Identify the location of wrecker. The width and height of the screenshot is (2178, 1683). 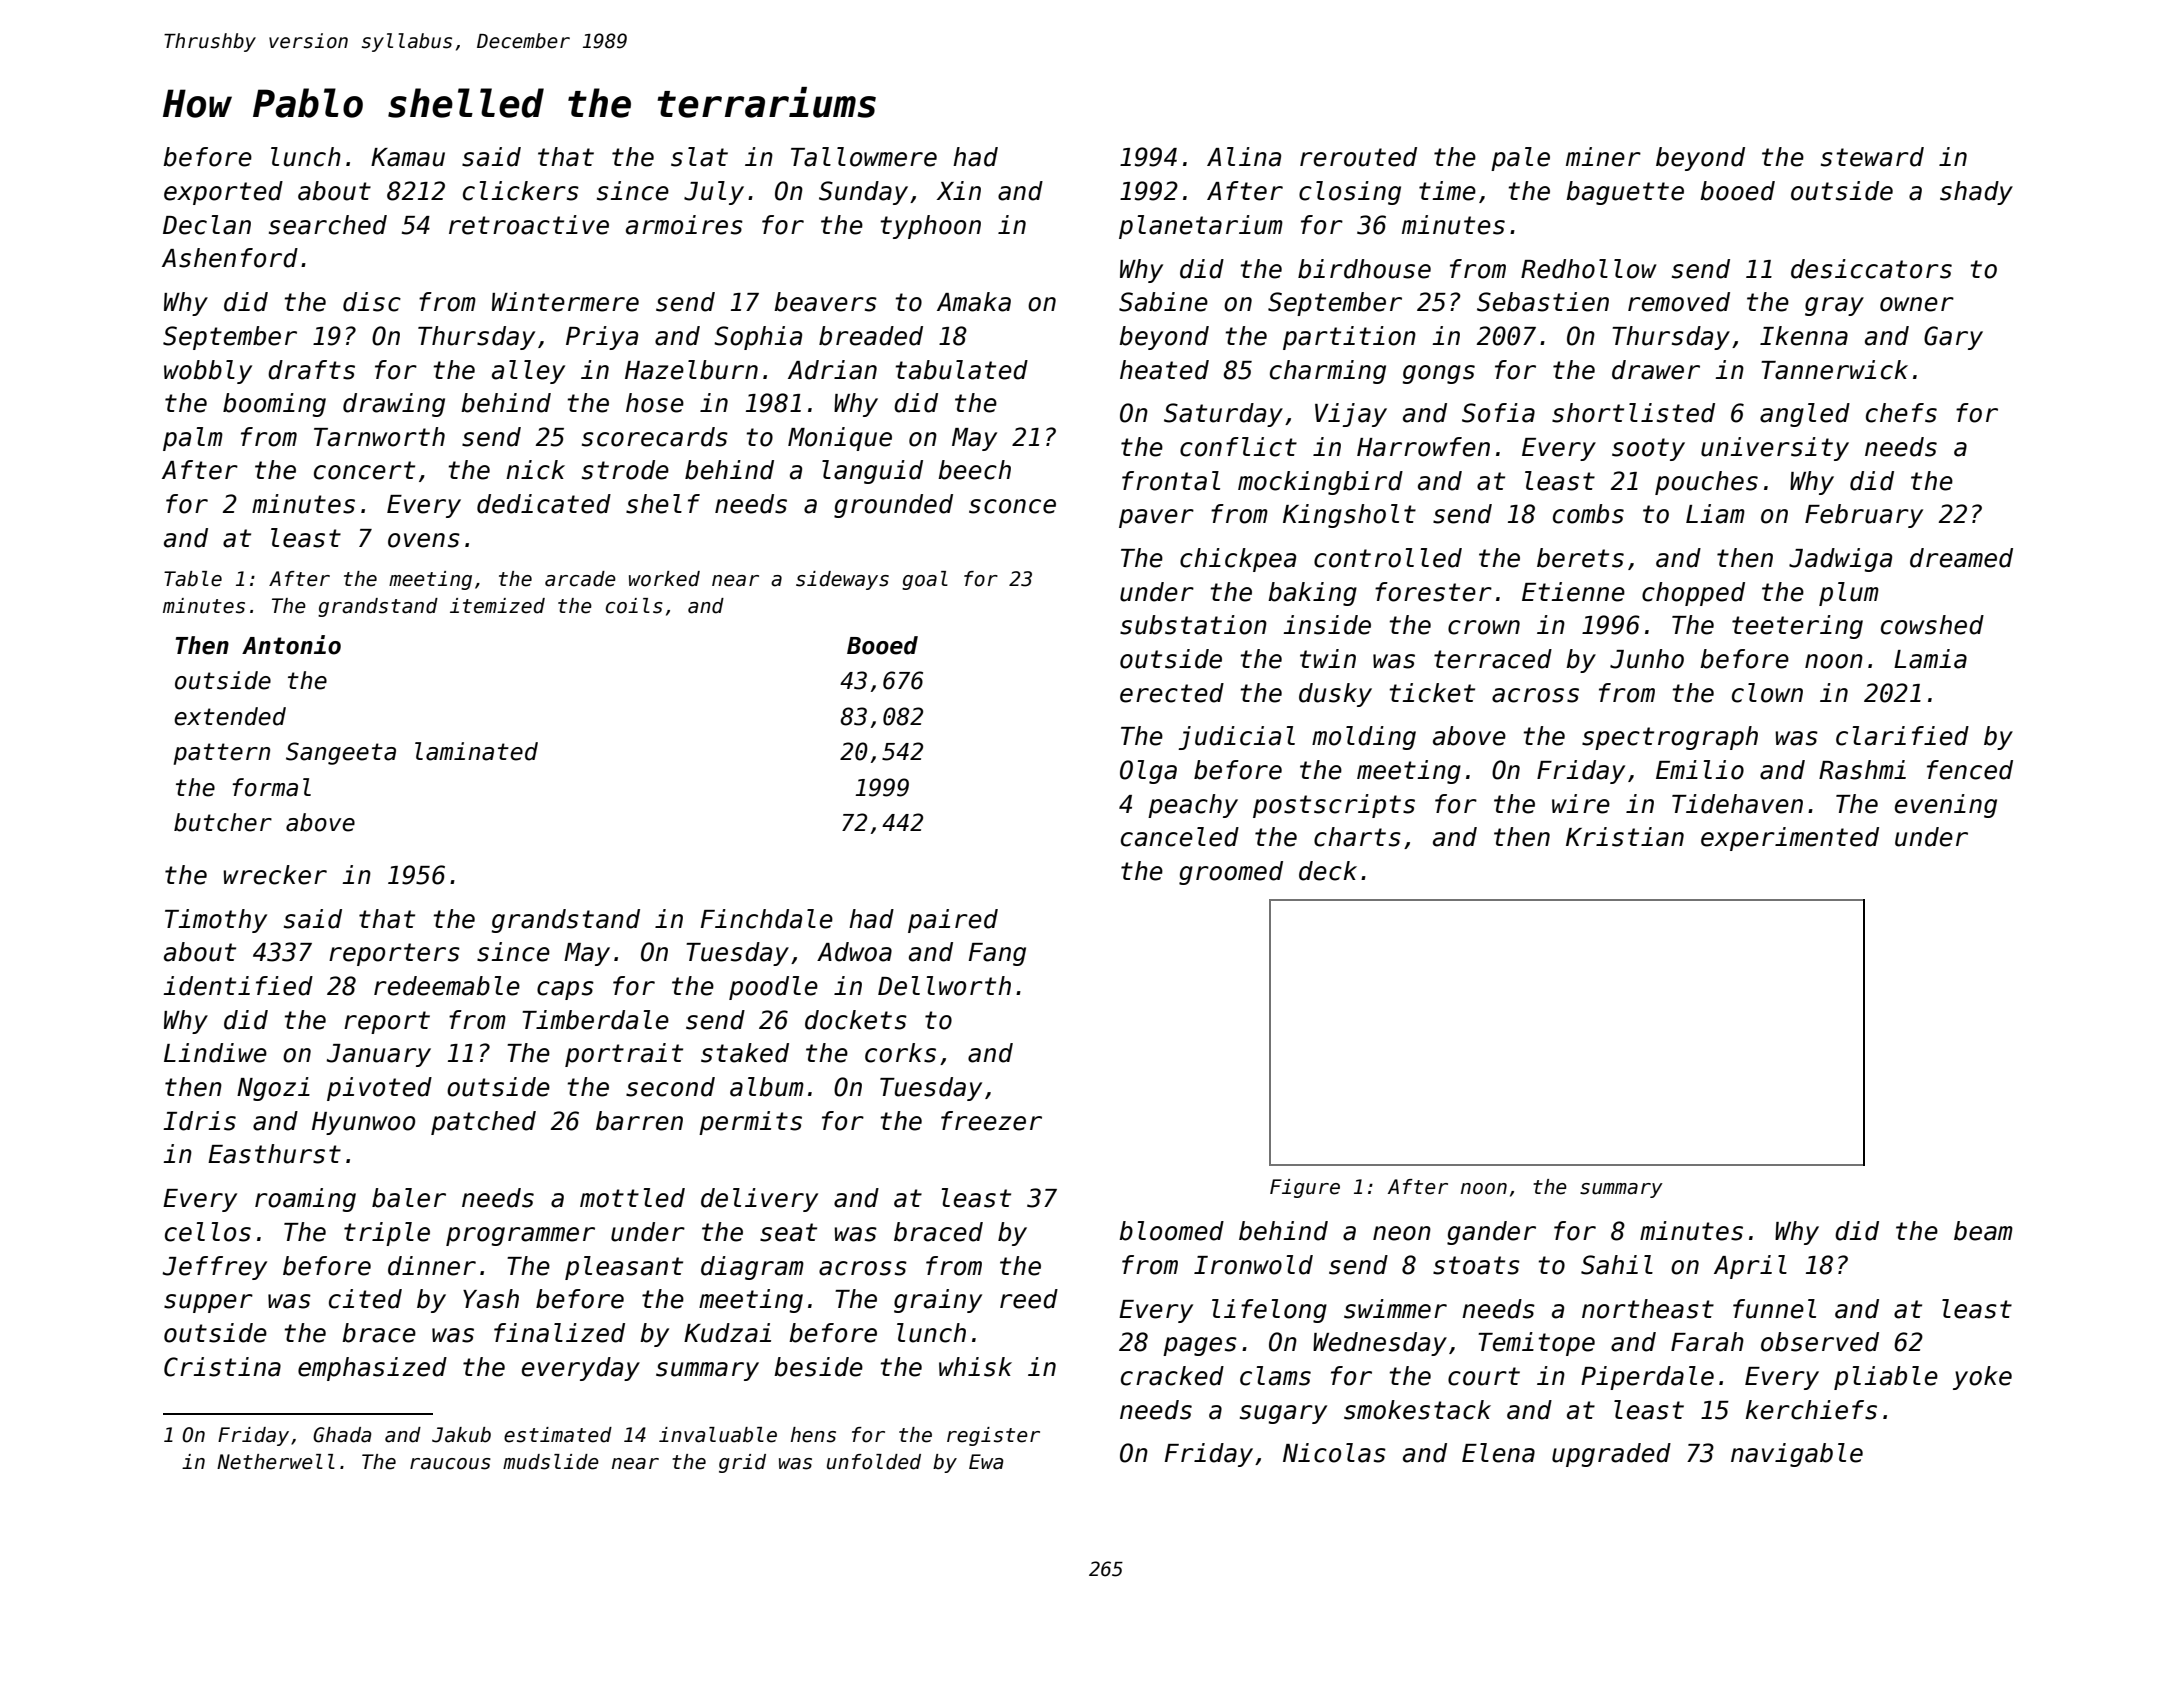
(275, 875).
